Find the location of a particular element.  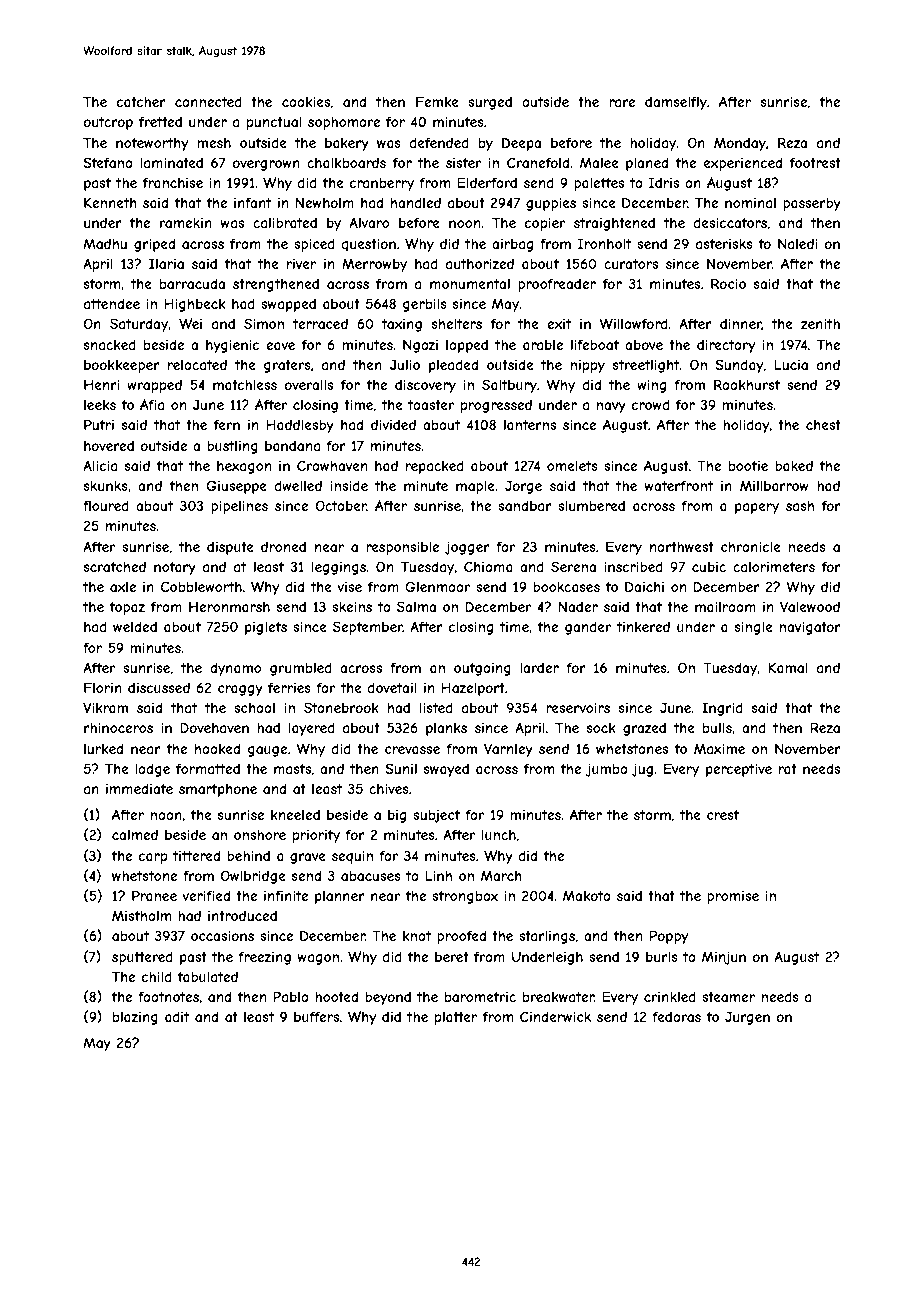

spiced is located at coordinates (314, 245).
